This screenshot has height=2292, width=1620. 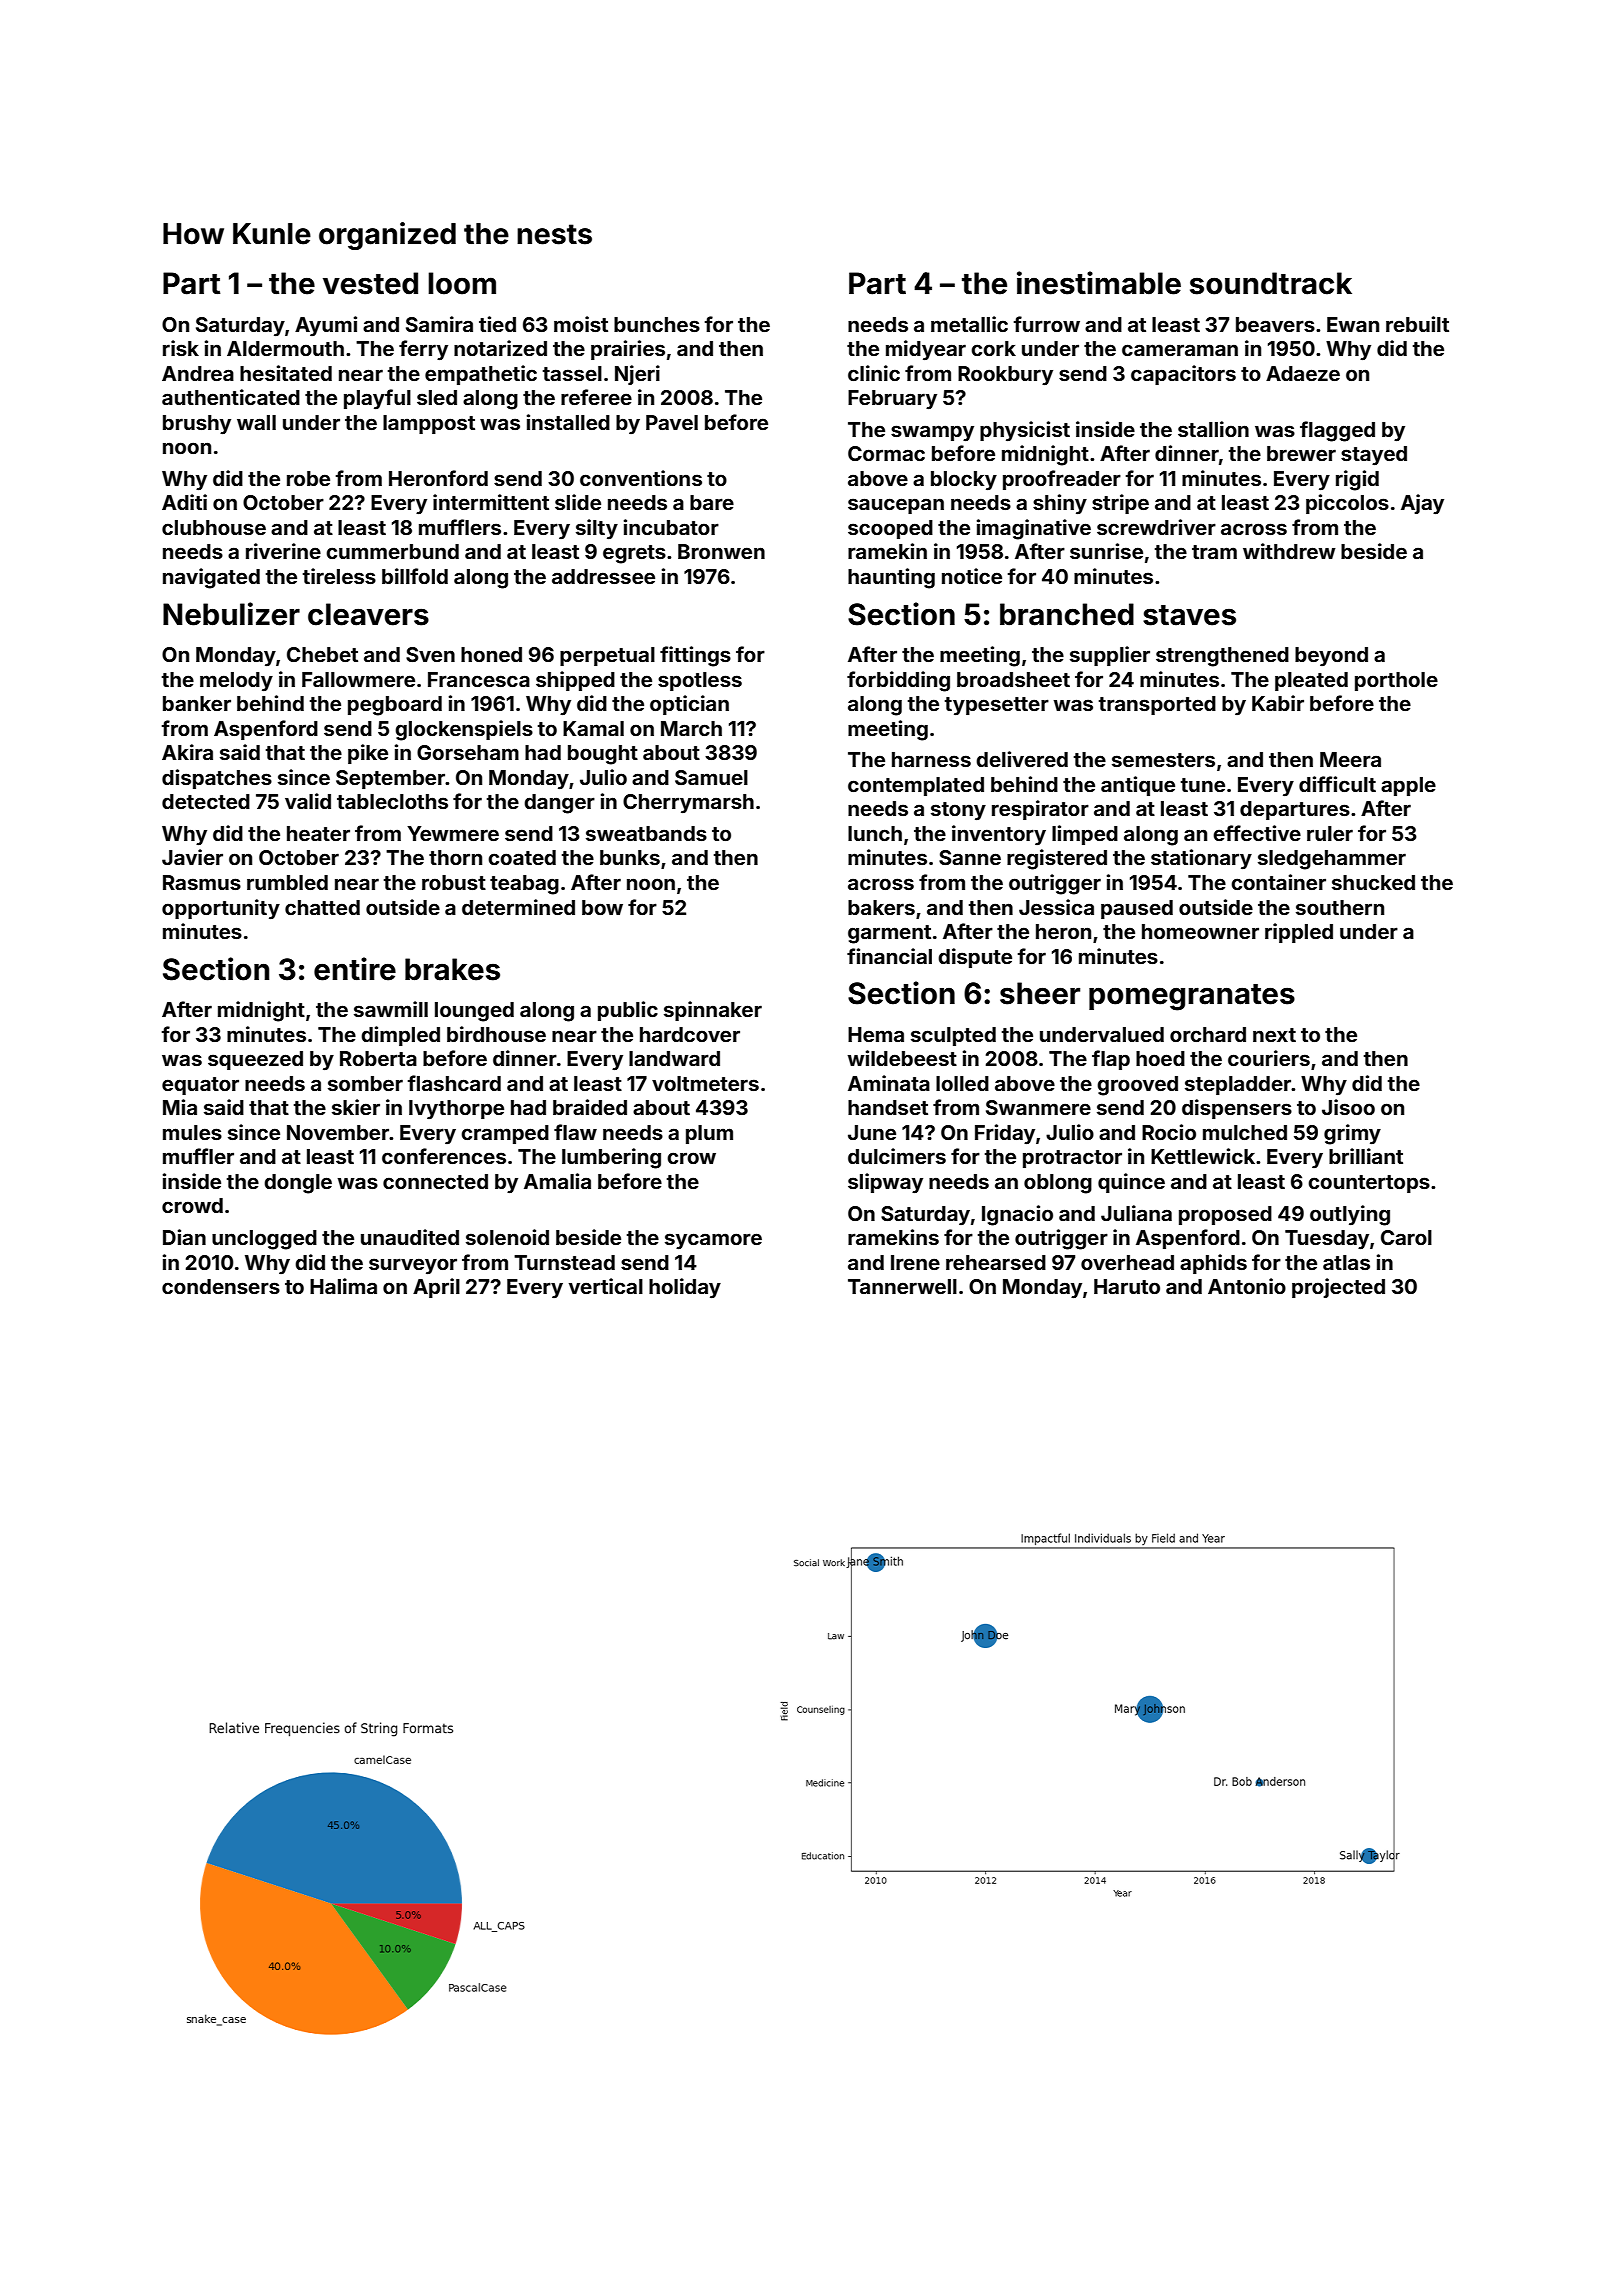 What do you see at coordinates (1350, 759) in the screenshot?
I see `Meera` at bounding box center [1350, 759].
